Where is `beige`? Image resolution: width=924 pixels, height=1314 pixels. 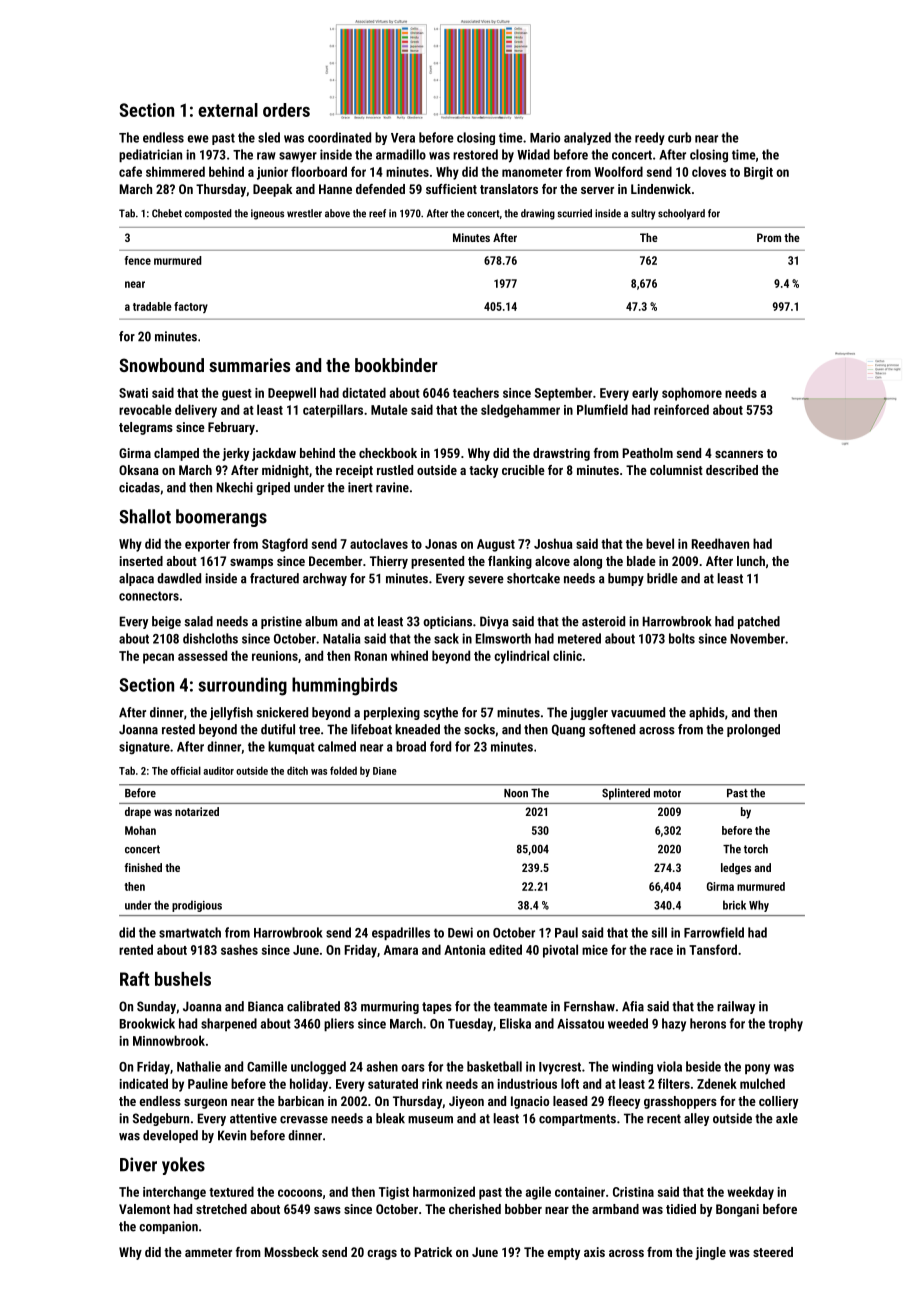 beige is located at coordinates (166, 622).
